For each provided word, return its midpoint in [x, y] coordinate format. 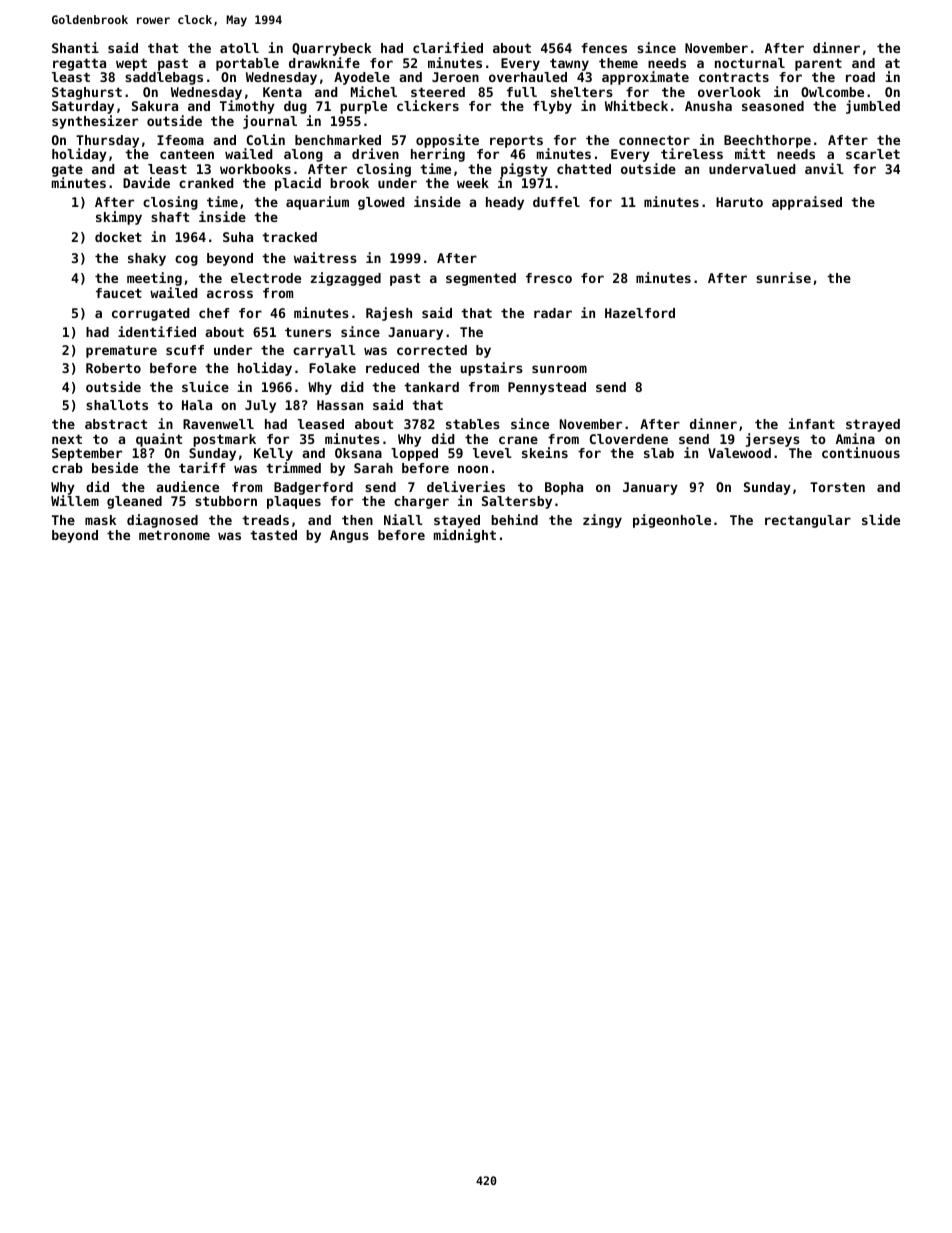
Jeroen [455, 77]
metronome [174, 535]
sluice [205, 386]
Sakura [155, 106]
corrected [432, 350]
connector [654, 140]
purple [363, 107]
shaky [147, 259]
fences [604, 48]
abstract [116, 424]
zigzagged [346, 279]
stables [473, 424]
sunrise [783, 277]
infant [811, 423]
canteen [187, 154]
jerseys [773, 440]
